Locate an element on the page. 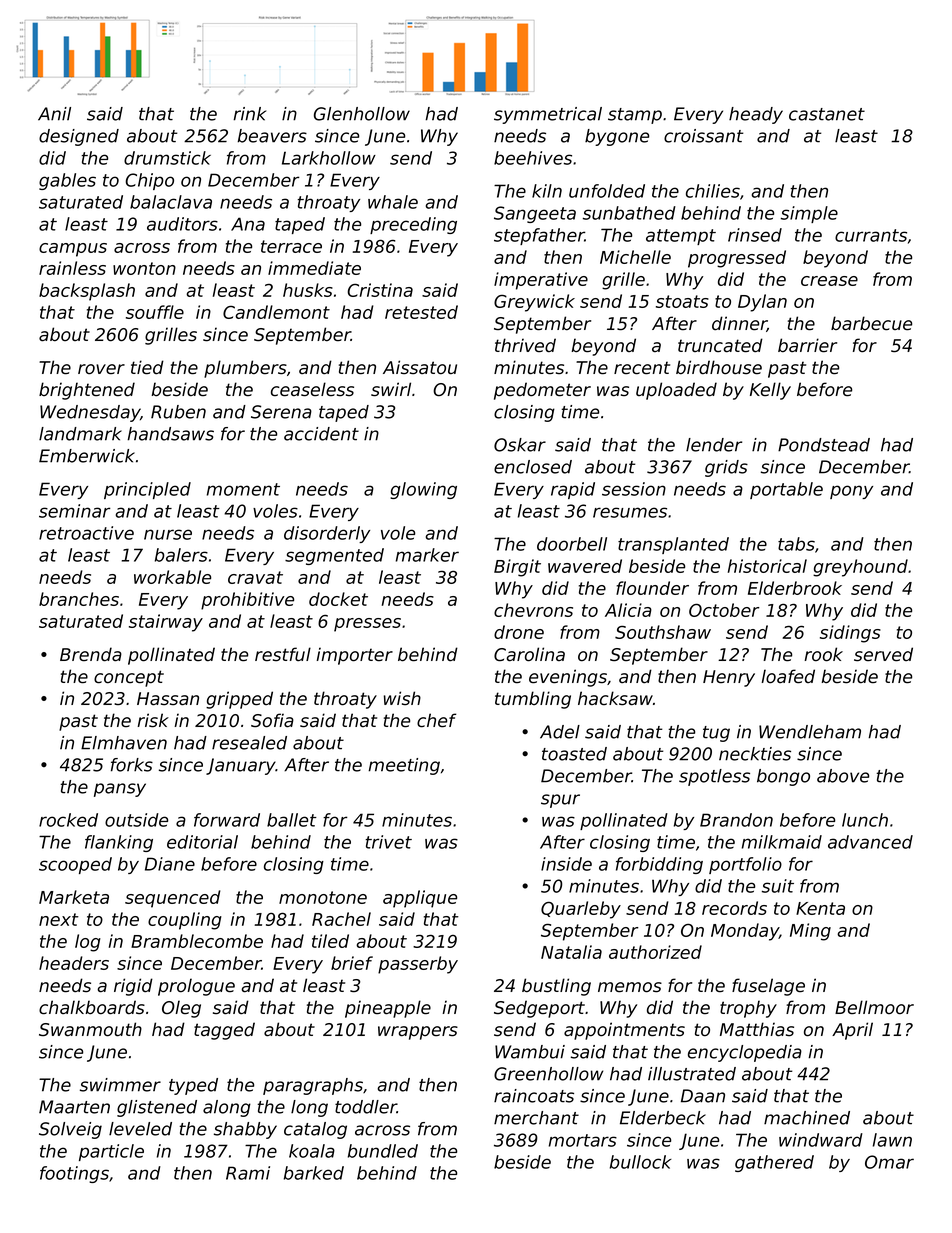 The image size is (952, 1233). truncated is located at coordinates (720, 345).
